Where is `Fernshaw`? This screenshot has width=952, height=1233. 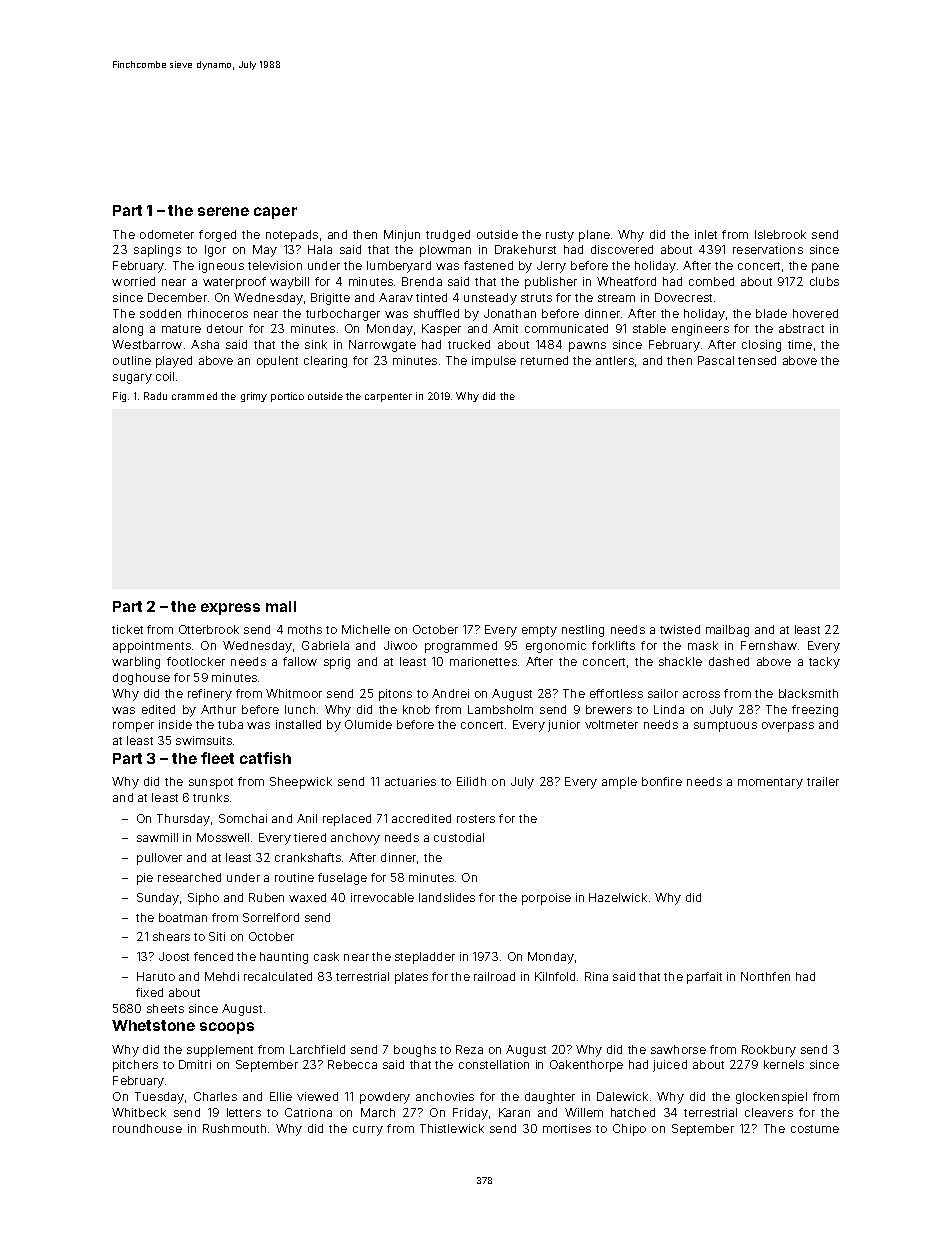
Fernshaw is located at coordinates (769, 645).
